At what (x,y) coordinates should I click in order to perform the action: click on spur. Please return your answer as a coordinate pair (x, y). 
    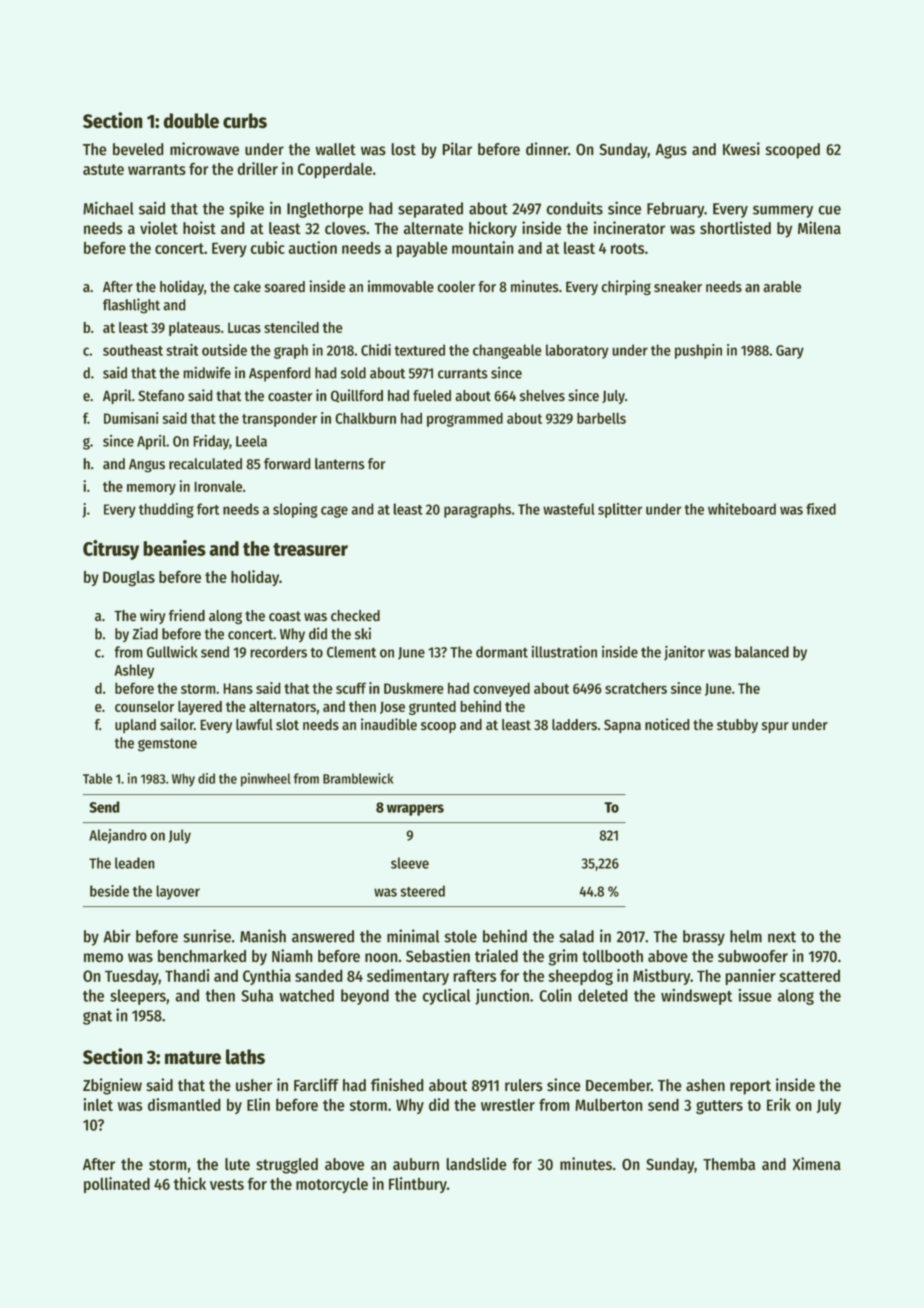
    Looking at the image, I should click on (775, 727).
